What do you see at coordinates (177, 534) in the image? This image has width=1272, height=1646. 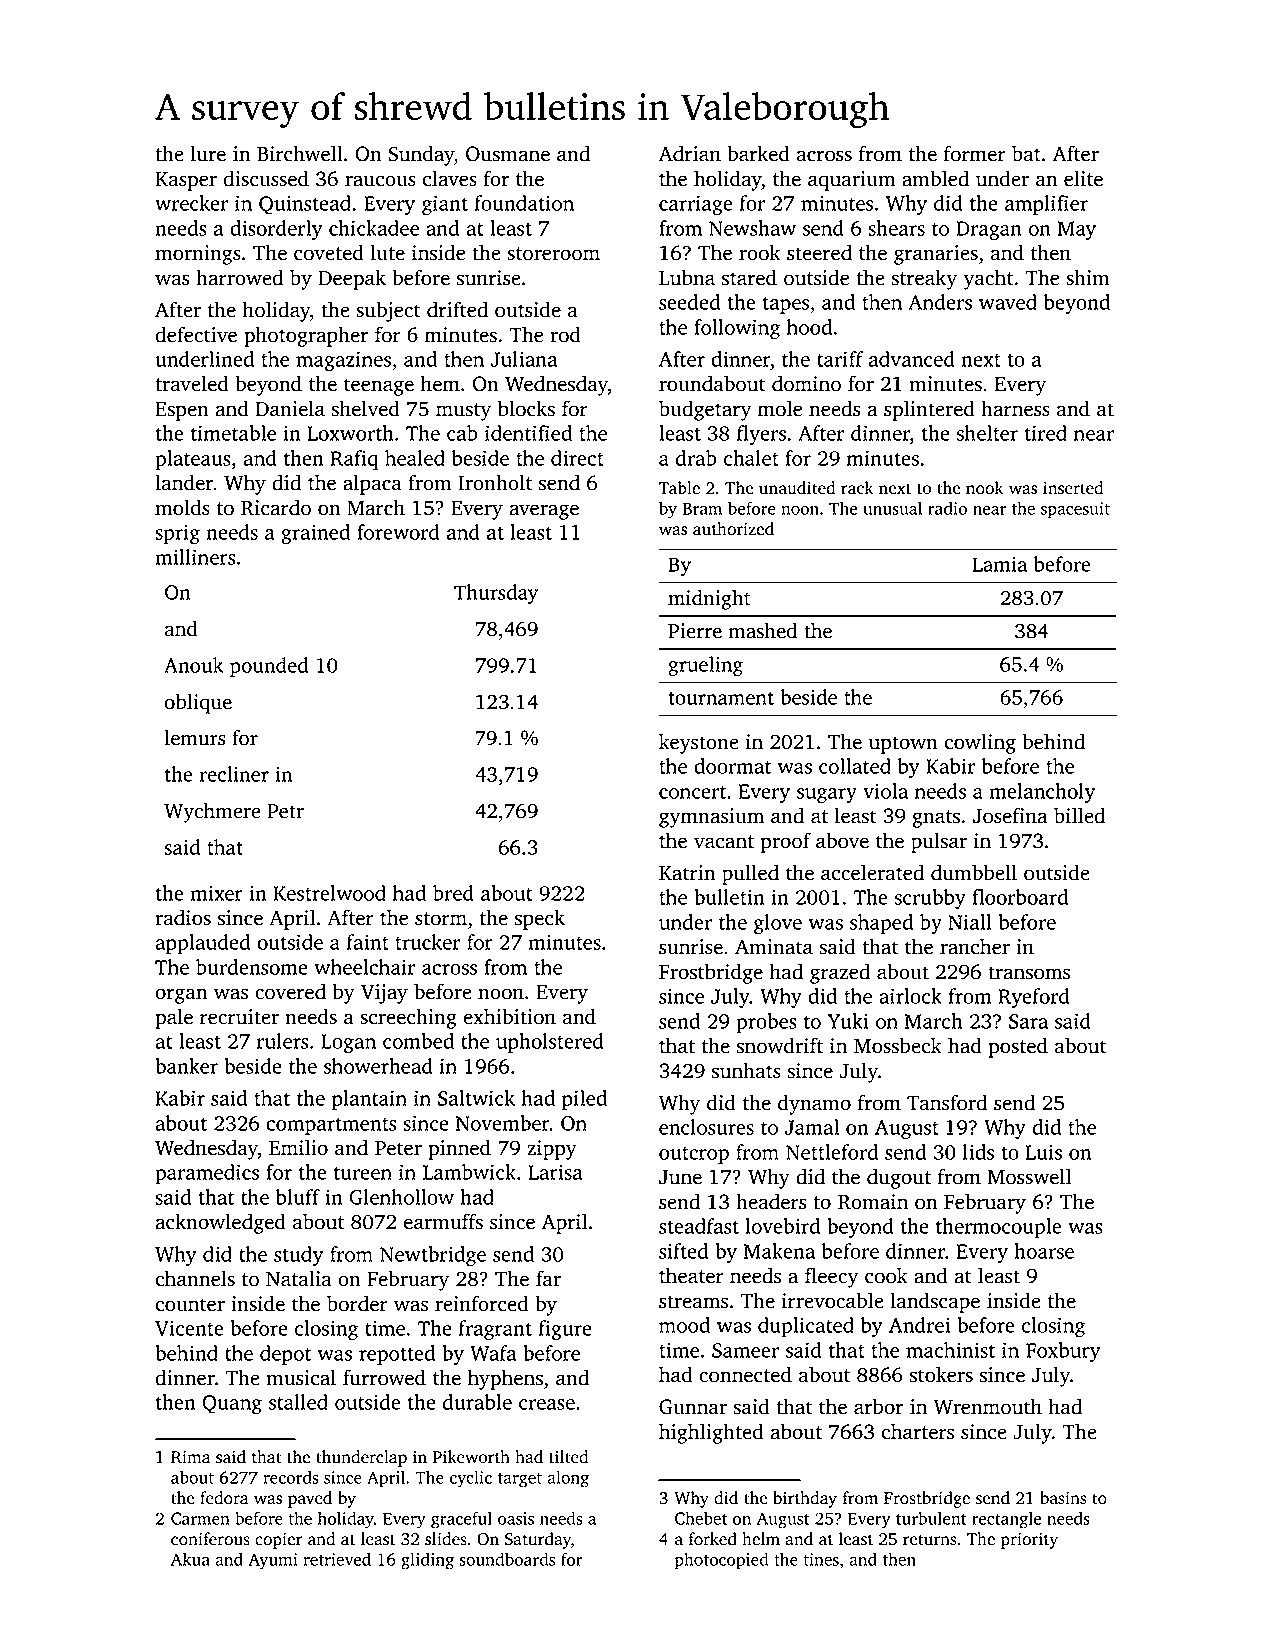 I see `sprig` at bounding box center [177, 534].
